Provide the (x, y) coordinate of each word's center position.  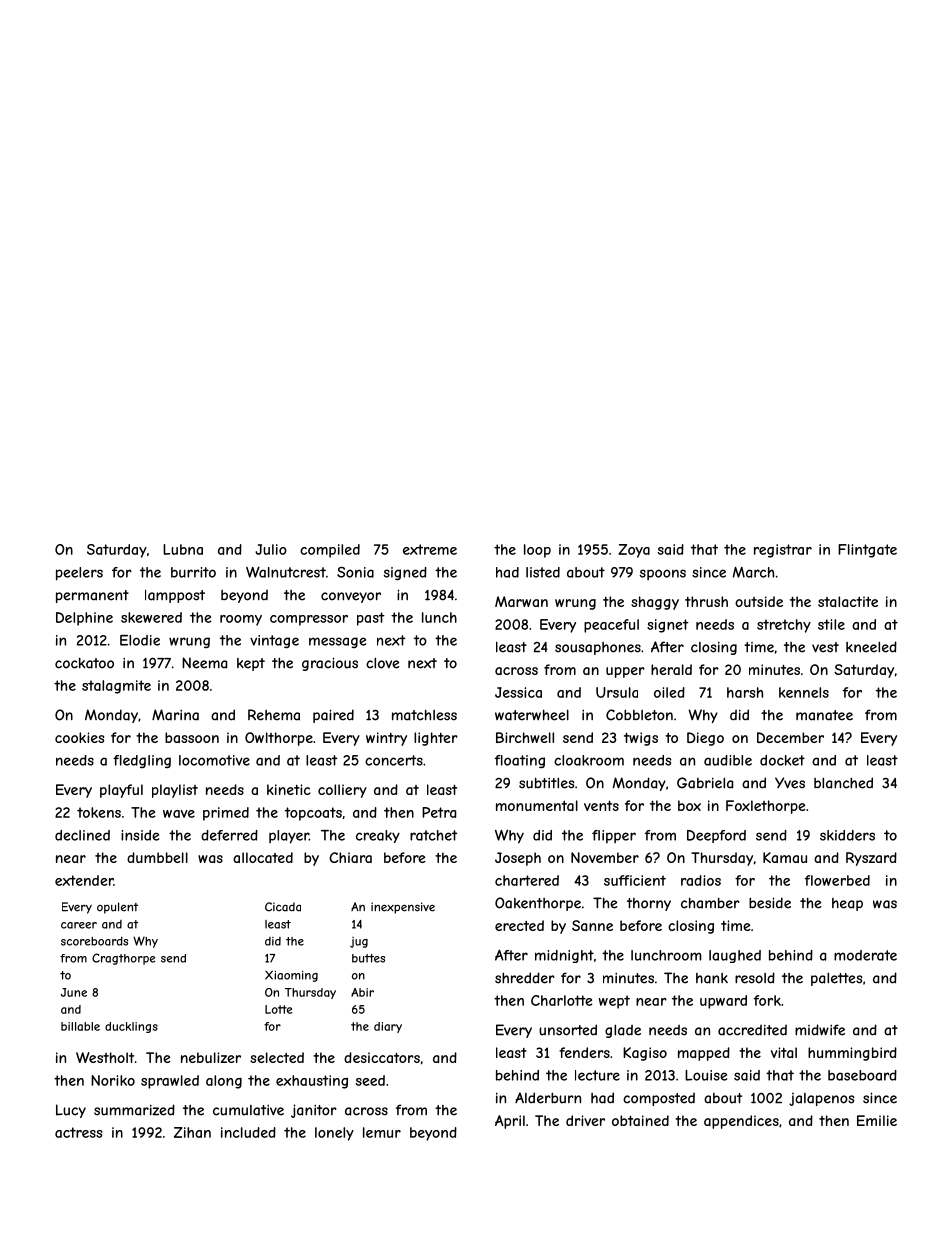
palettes (837, 979)
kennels (804, 692)
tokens (99, 812)
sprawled (170, 1082)
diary (388, 1027)
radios (701, 880)
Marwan (521, 601)
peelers (79, 574)
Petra (439, 812)
